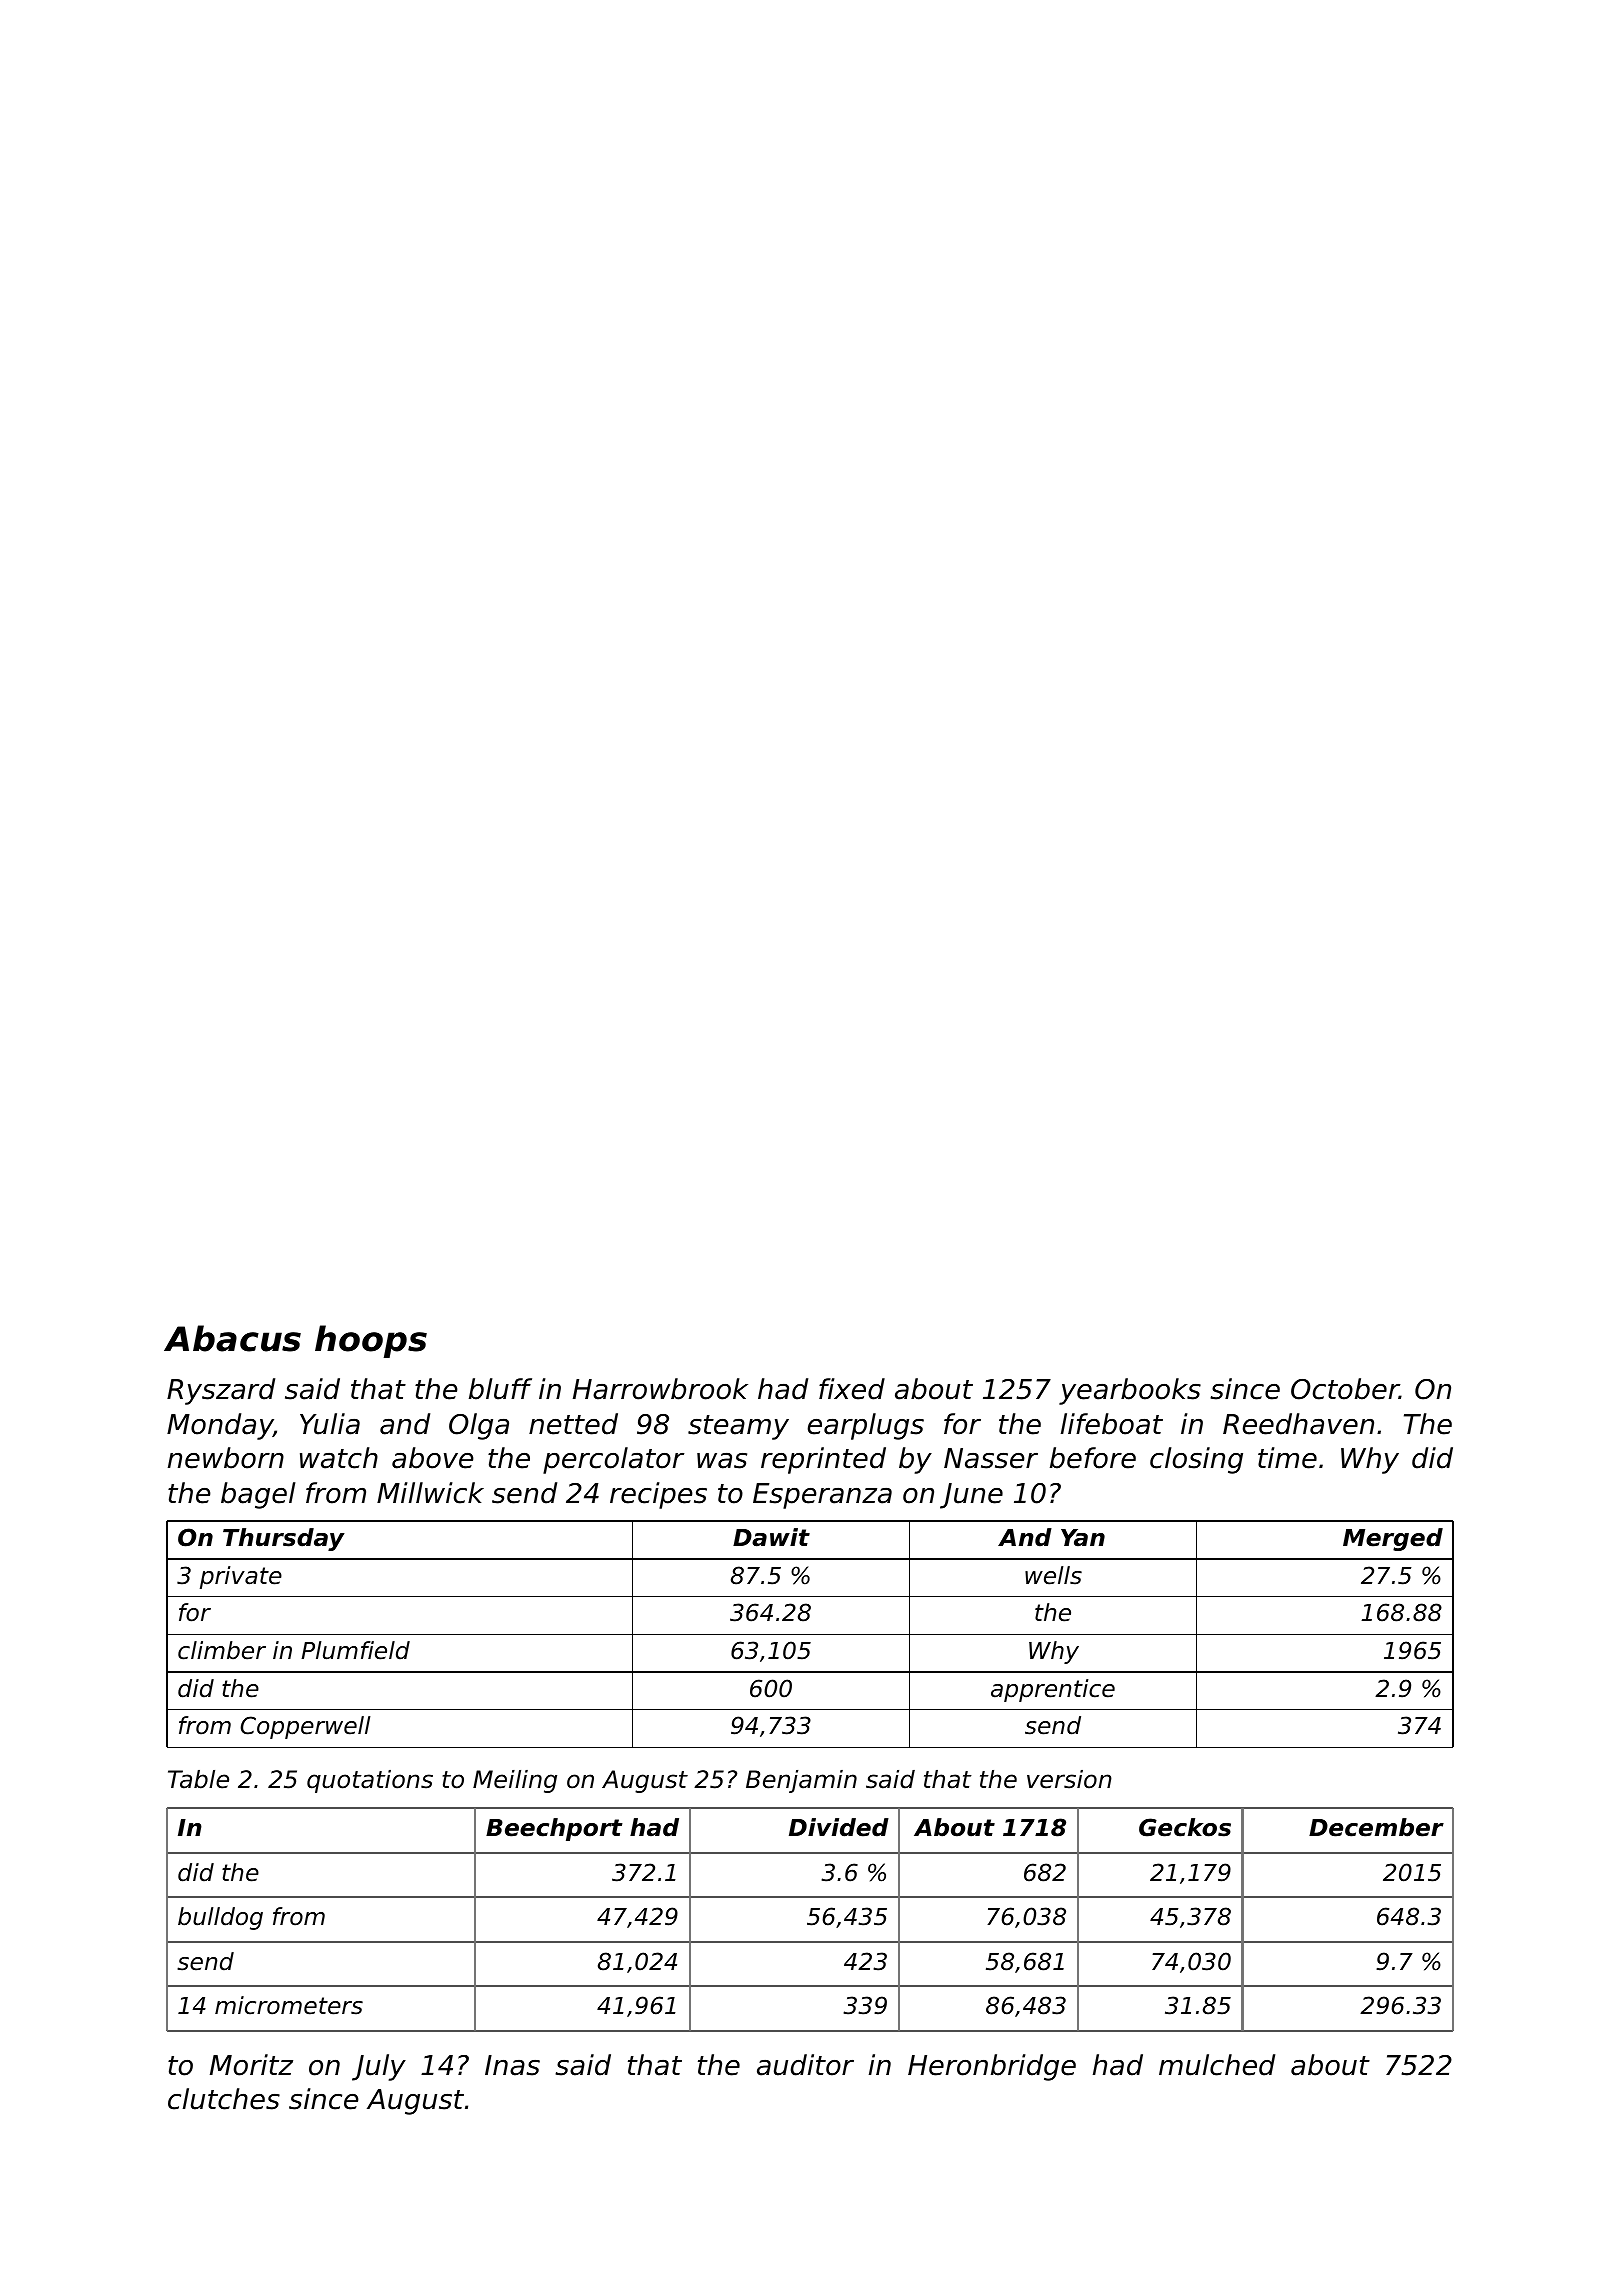 Image resolution: width=1620 pixels, height=2292 pixels. I want to click on Moritz, so click(251, 2065).
